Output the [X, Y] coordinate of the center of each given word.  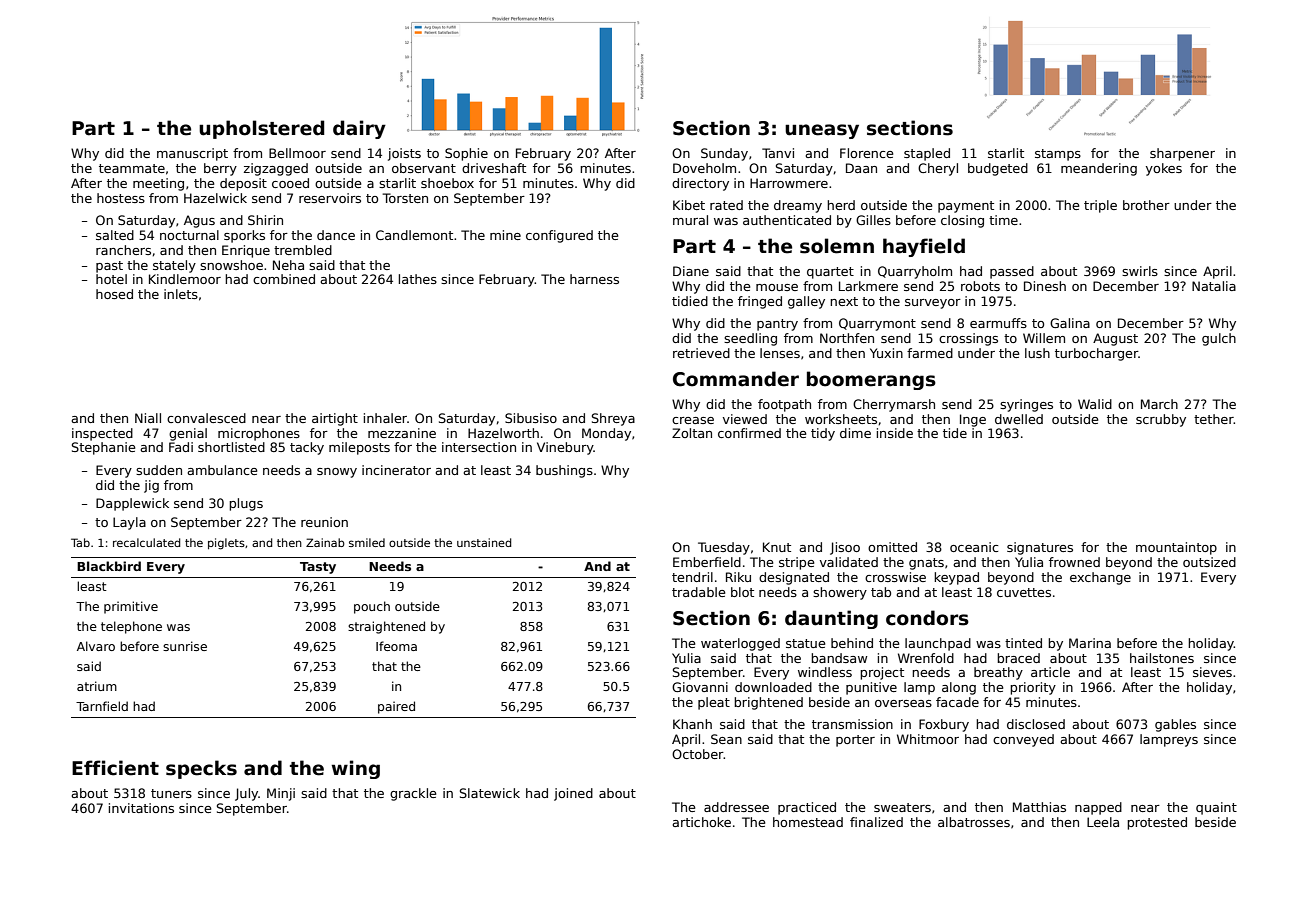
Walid [1095, 404]
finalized [876, 822]
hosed [114, 294]
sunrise [185, 646]
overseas [903, 703]
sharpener [1182, 154]
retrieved [701, 353]
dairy [359, 129]
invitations [141, 808]
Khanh [692, 724]
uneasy [822, 131]
